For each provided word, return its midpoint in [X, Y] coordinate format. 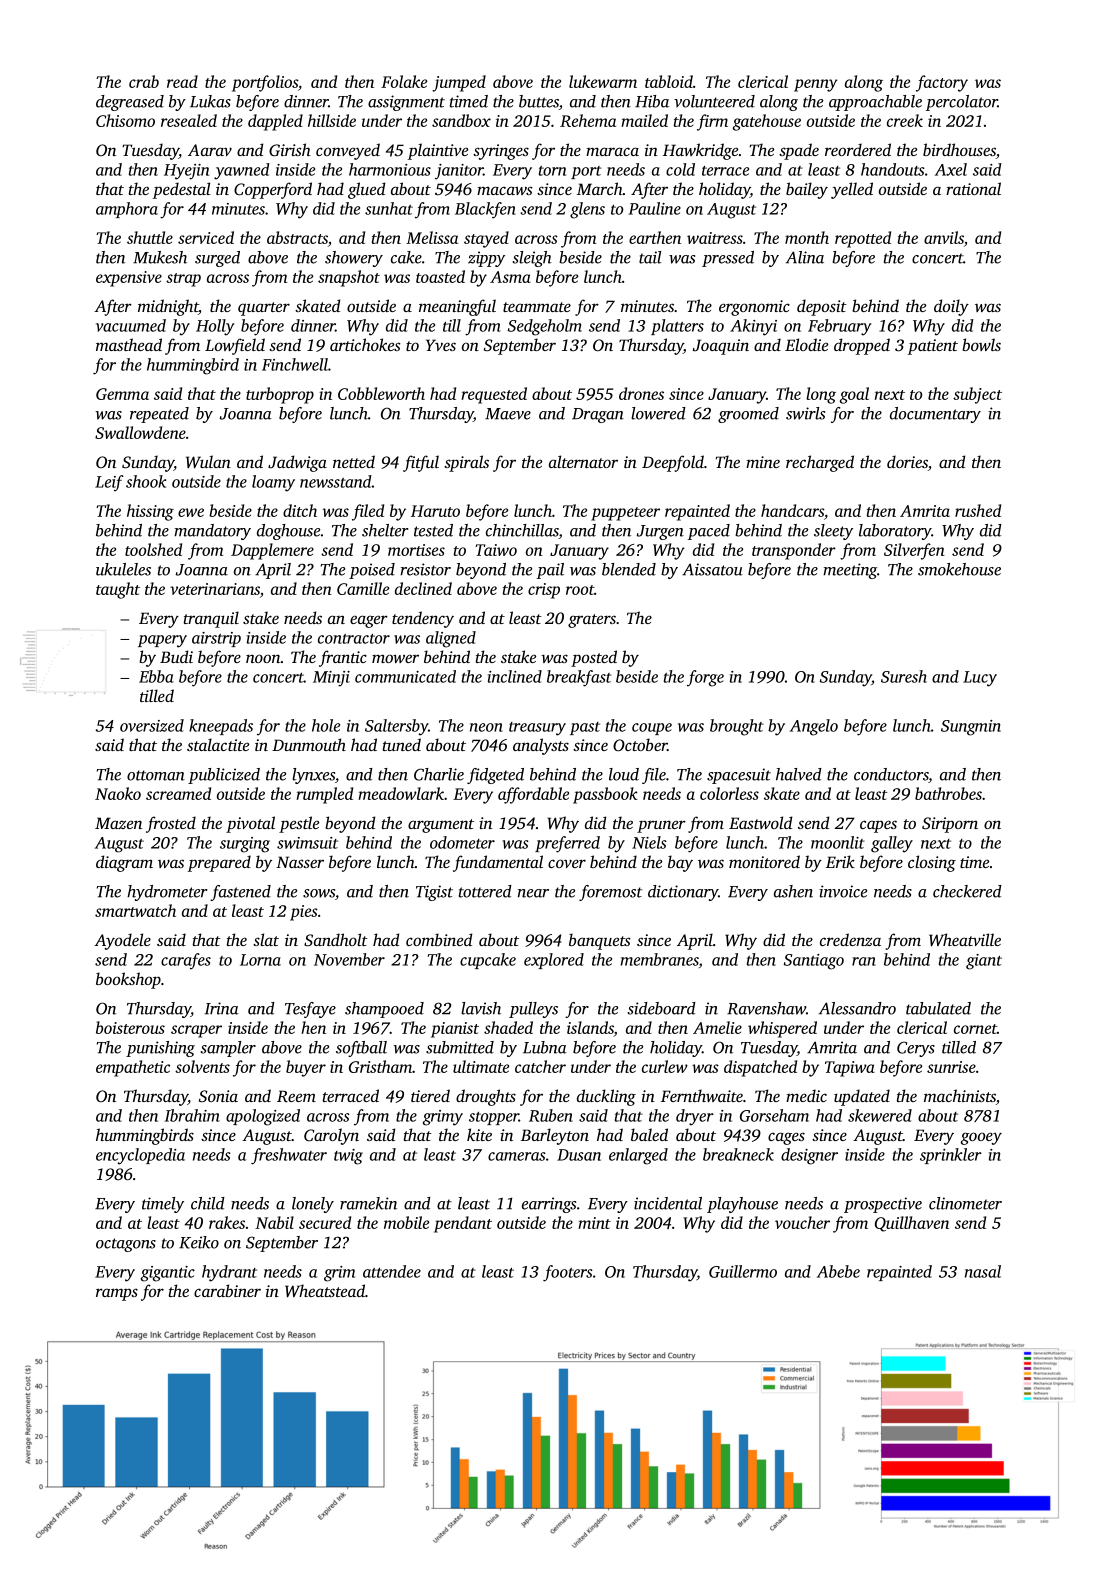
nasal [983, 1271]
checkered [967, 891]
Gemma [122, 394]
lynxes [313, 776]
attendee [392, 1271]
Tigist [434, 893]
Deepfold [673, 463]
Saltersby [396, 727]
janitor [459, 172]
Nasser [300, 862]
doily [951, 307]
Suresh [904, 676]
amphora [127, 210]
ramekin [368, 1203]
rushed [978, 510]
